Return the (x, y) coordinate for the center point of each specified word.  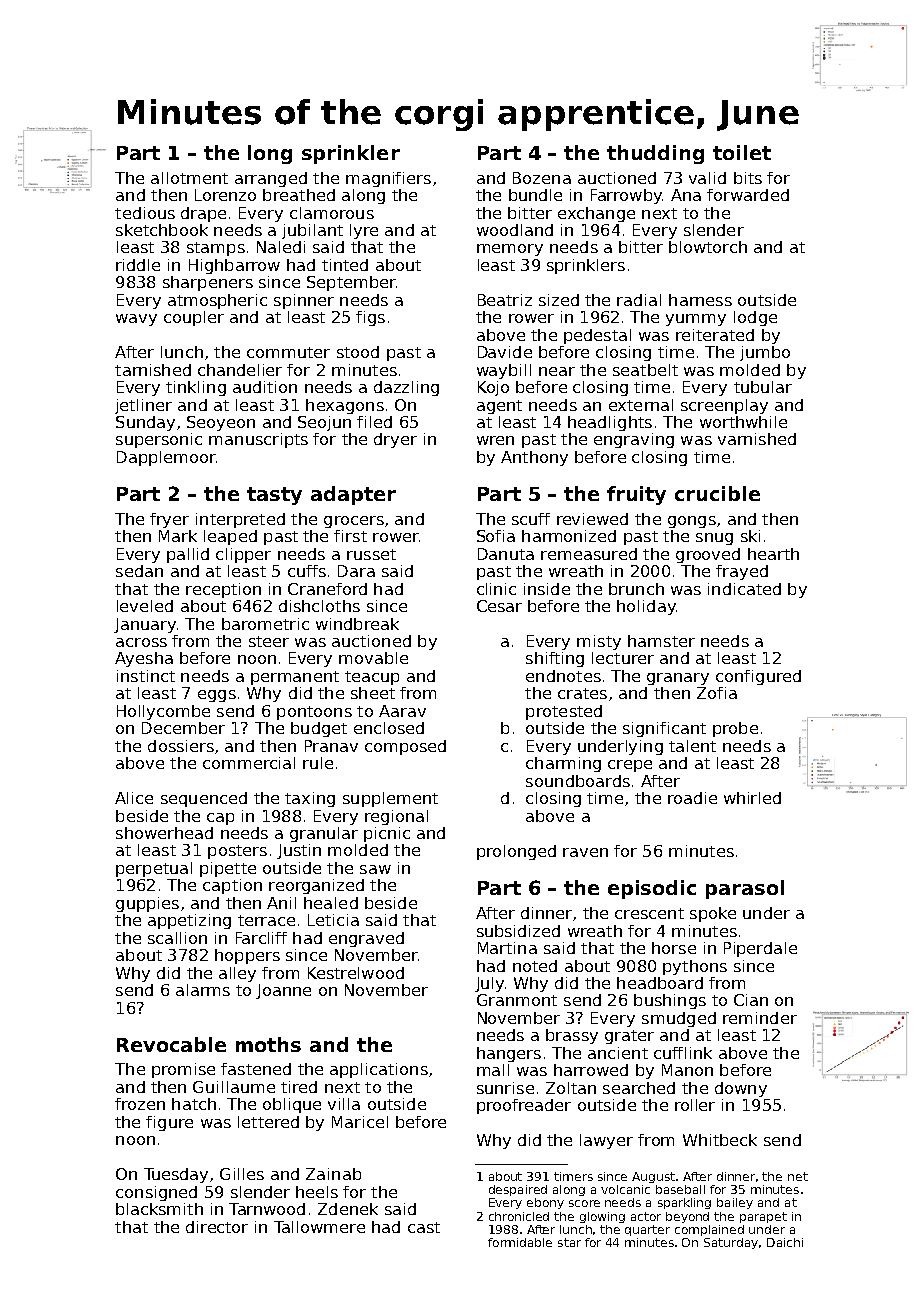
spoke (713, 914)
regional (396, 817)
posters (237, 852)
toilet (742, 152)
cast (424, 1227)
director (217, 1227)
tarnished (153, 370)
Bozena (542, 178)
